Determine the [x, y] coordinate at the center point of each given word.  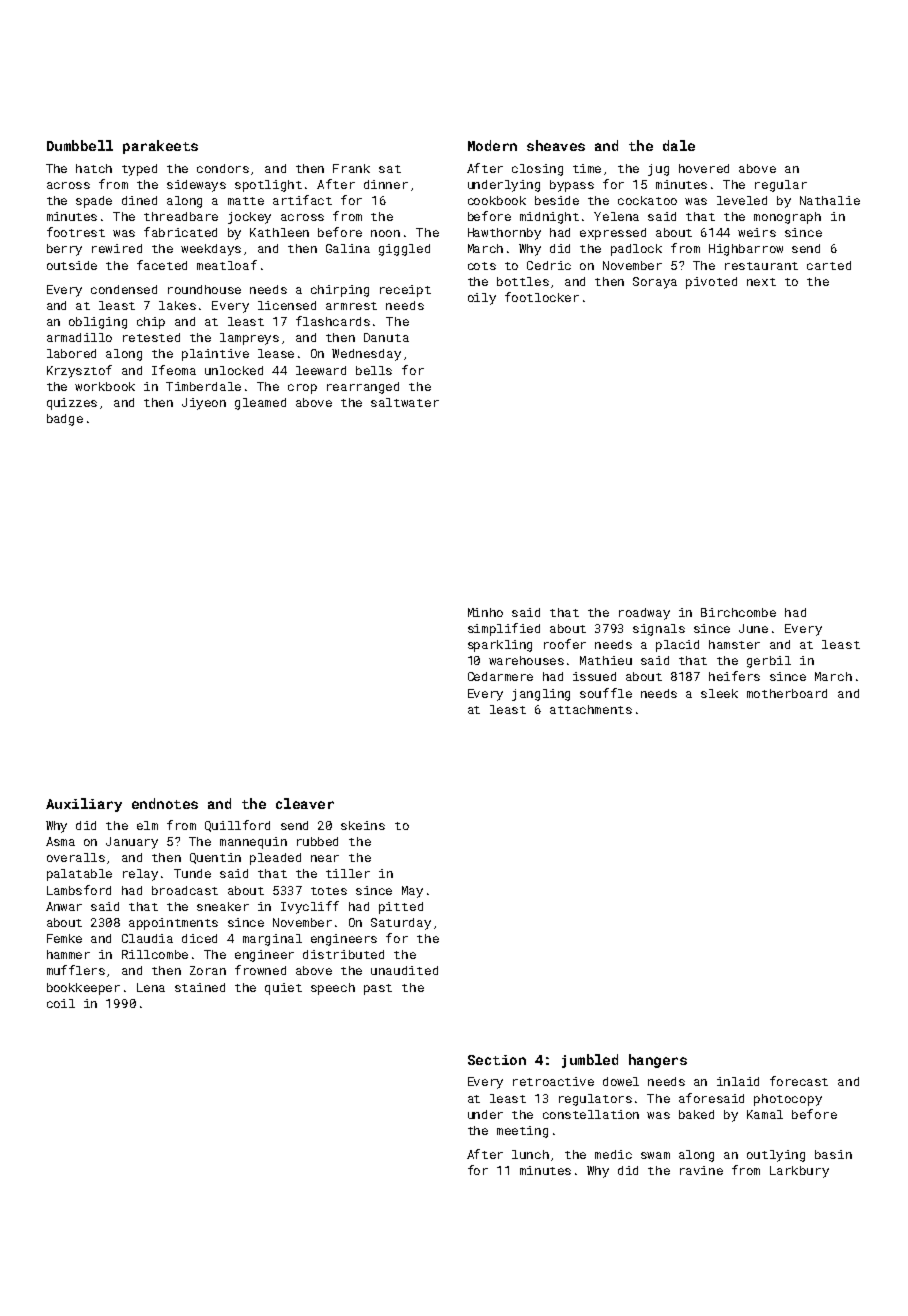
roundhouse [204, 289]
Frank [351, 168]
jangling [541, 695]
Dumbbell [80, 145]
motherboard [787, 693]
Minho [485, 612]
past [378, 989]
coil [61, 1003]
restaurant [761, 266]
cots [482, 266]
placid [677, 646]
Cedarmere [500, 676]
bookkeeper [83, 989]
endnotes [165, 803]
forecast [799, 1081]
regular [781, 186]
